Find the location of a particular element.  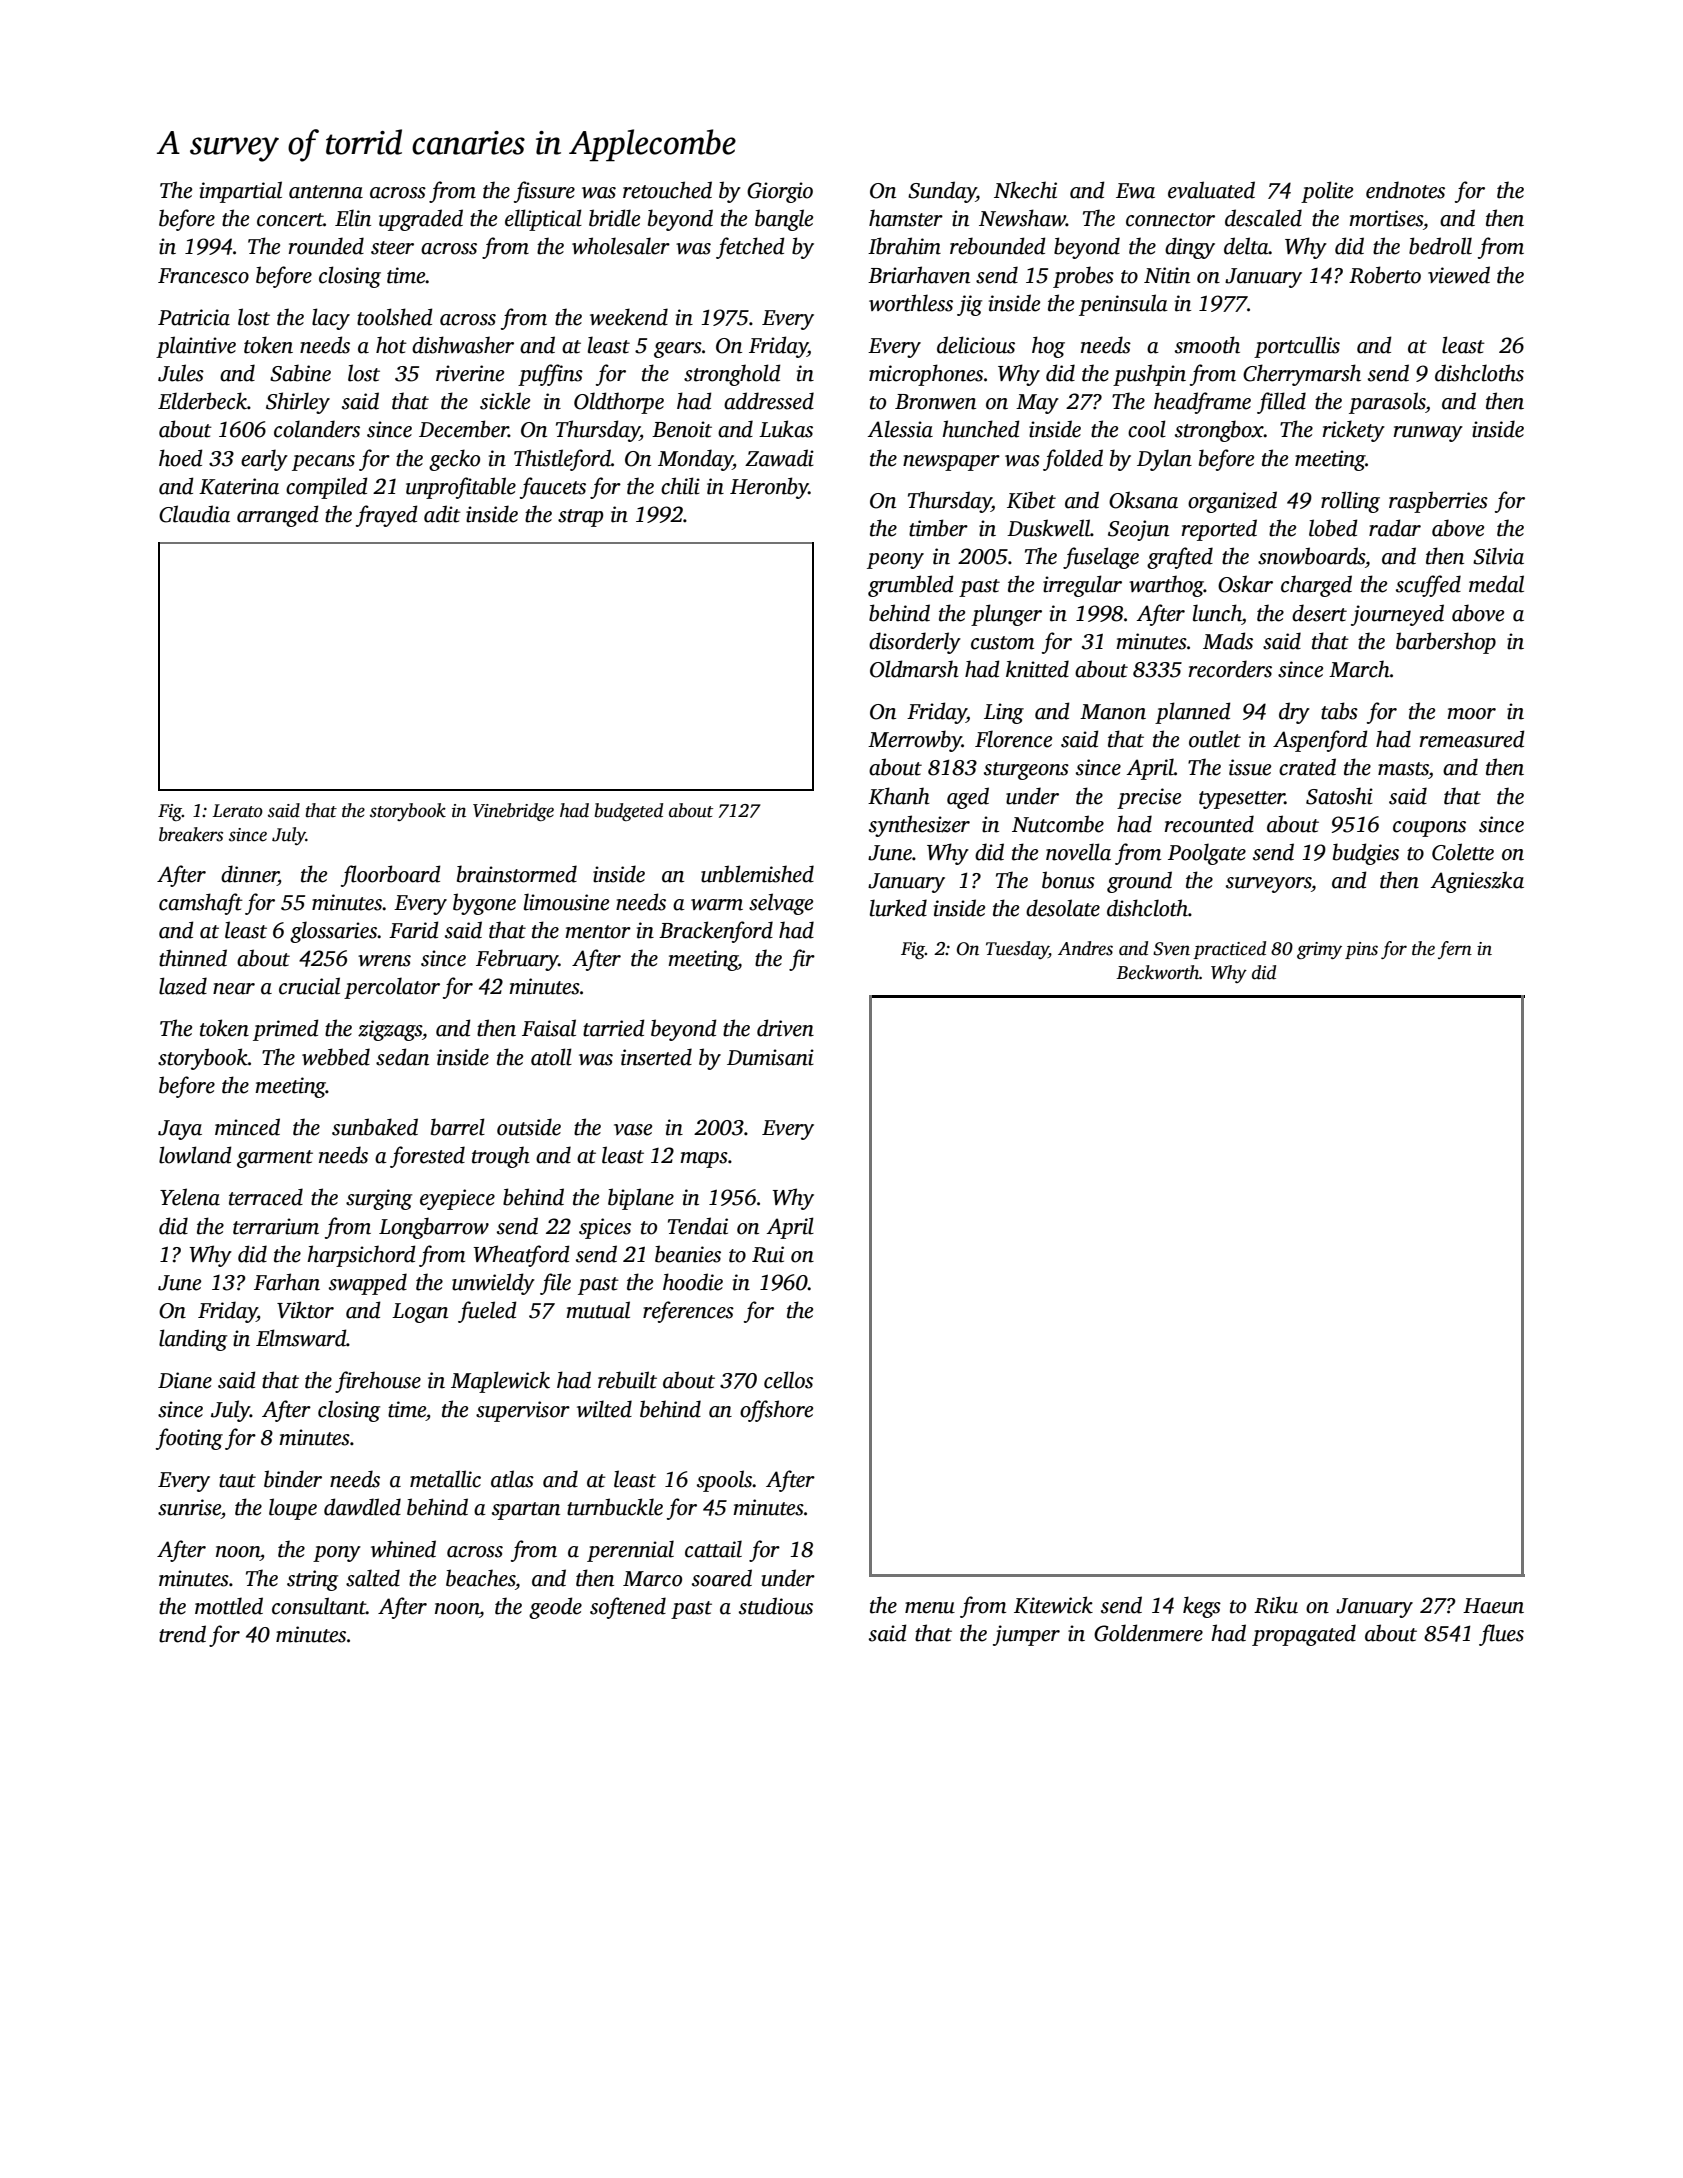

primed is located at coordinates (286, 1030).
